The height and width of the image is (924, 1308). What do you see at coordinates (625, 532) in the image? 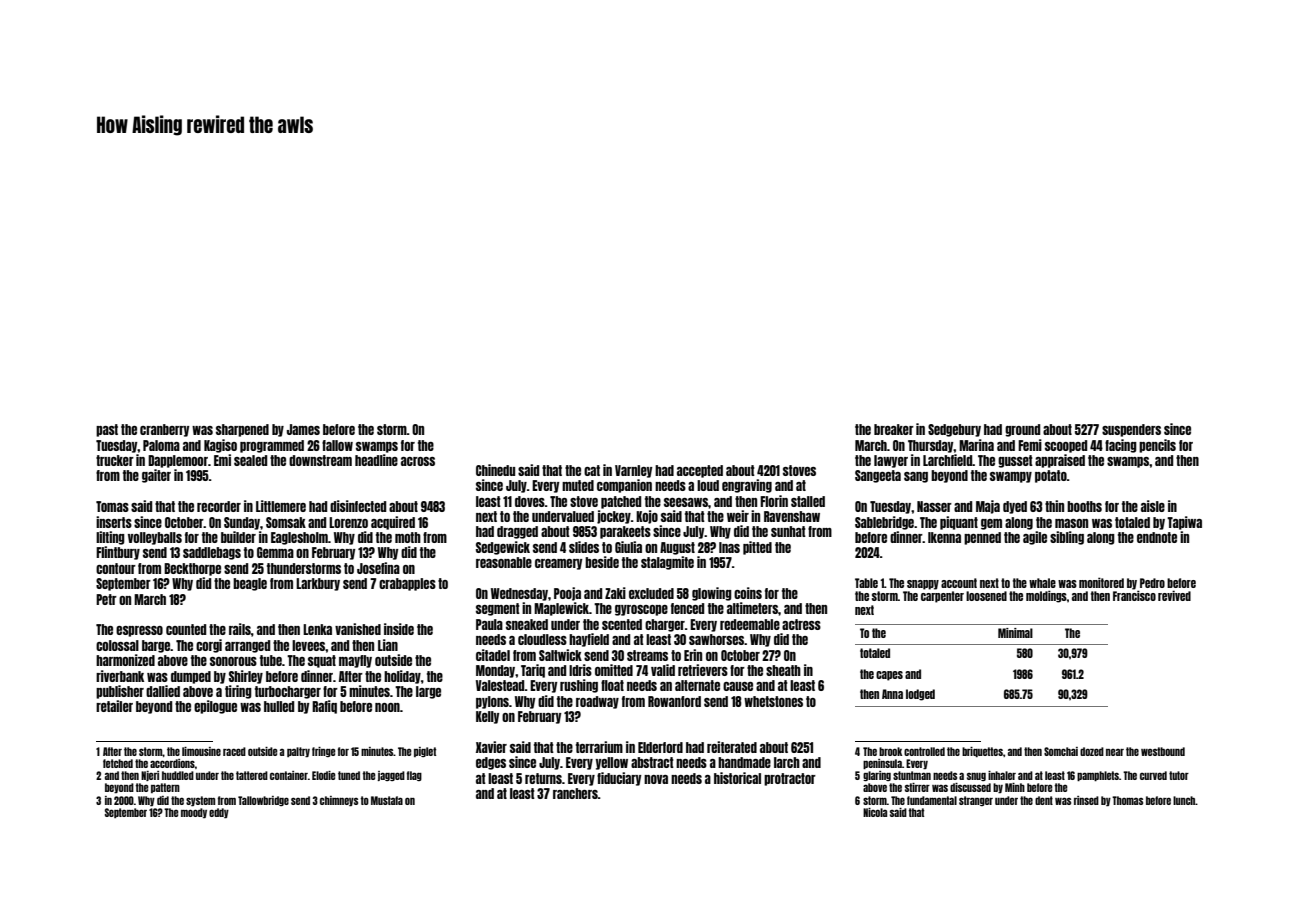
I see `parakeets` at bounding box center [625, 532].
